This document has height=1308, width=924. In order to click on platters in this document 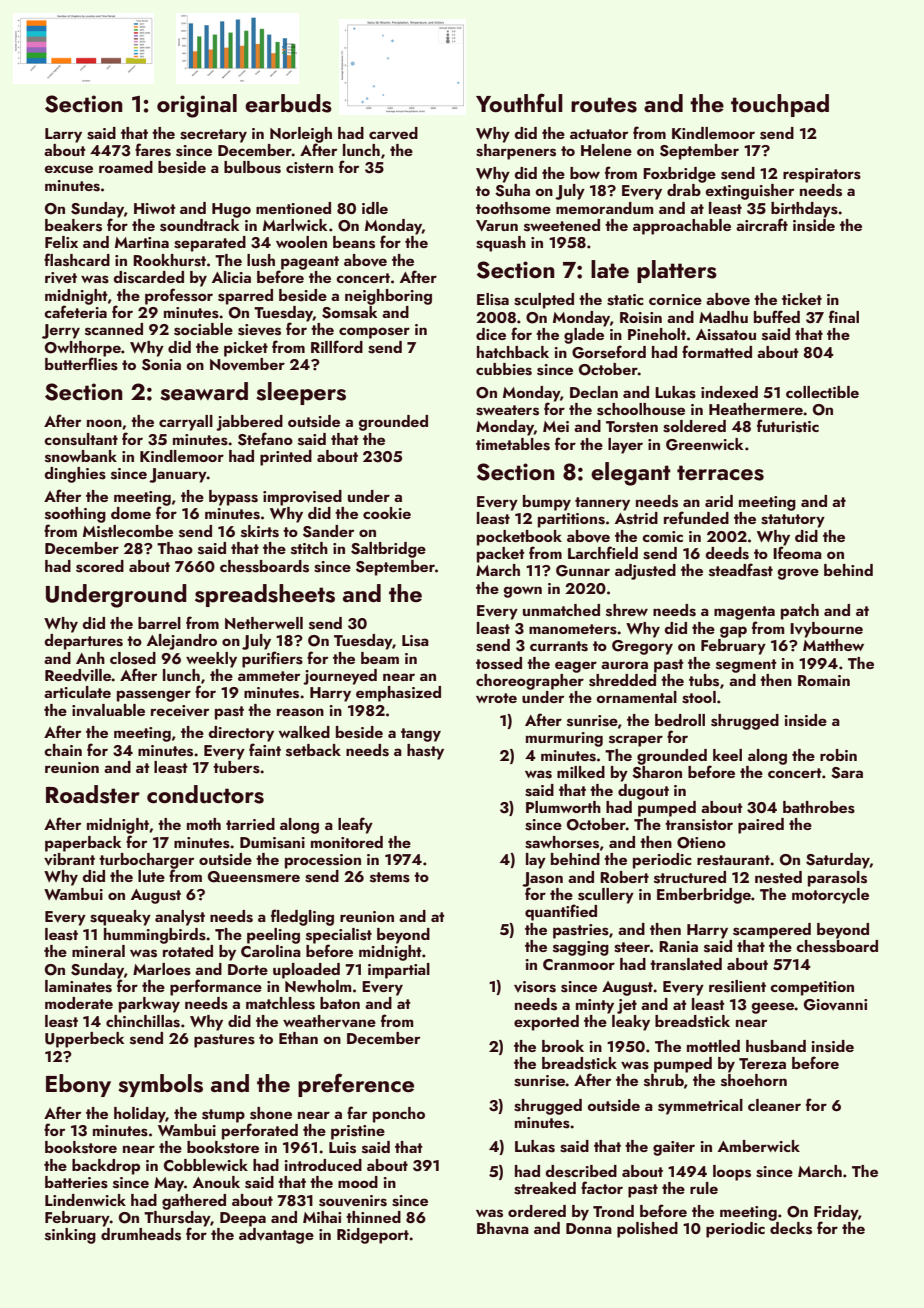, I will do `click(677, 271)`.
